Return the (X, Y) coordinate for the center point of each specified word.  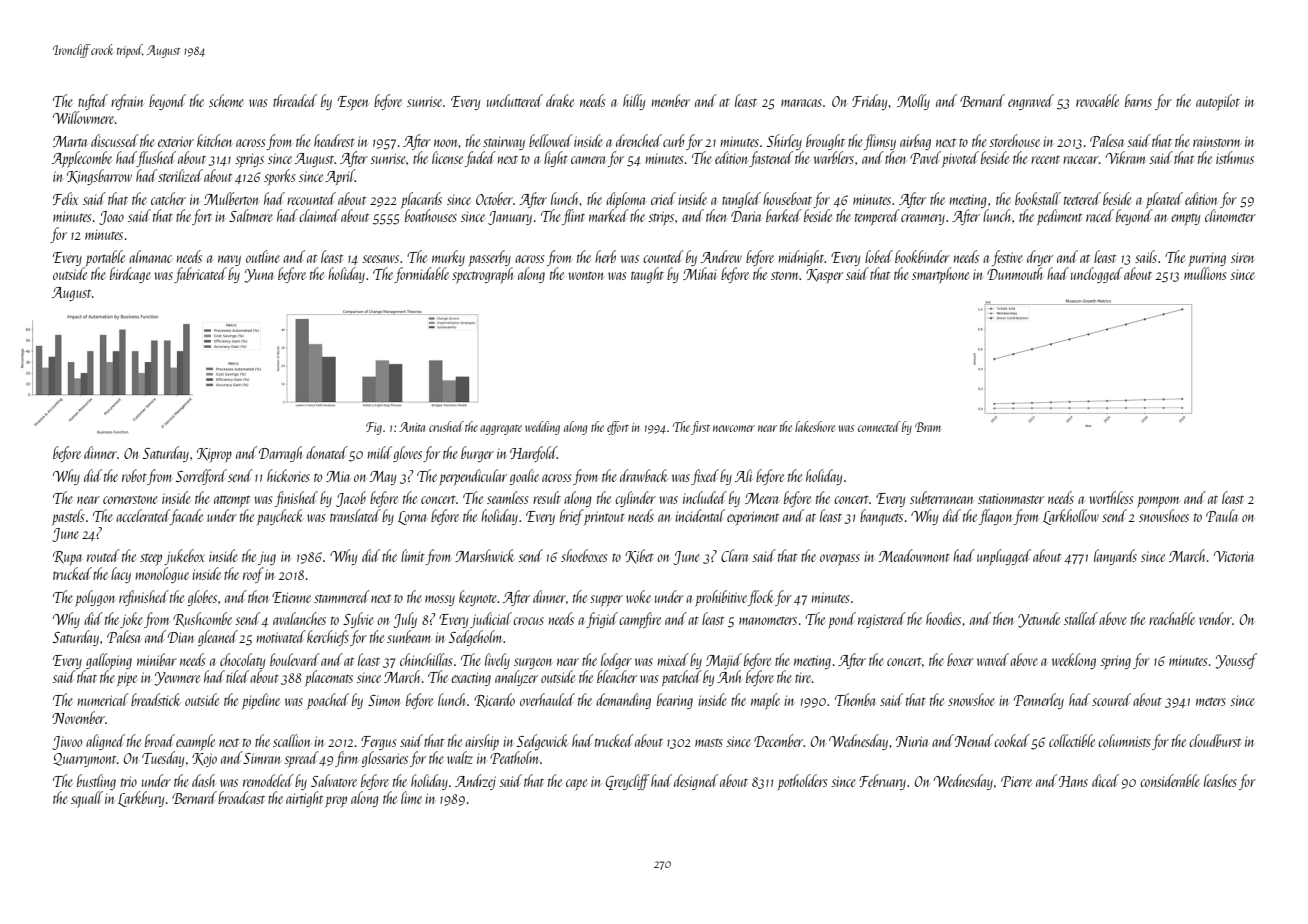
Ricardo (494, 700)
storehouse (1014, 140)
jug (267, 558)
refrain (127, 102)
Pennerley (1039, 701)
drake (560, 100)
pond (842, 620)
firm (346, 759)
